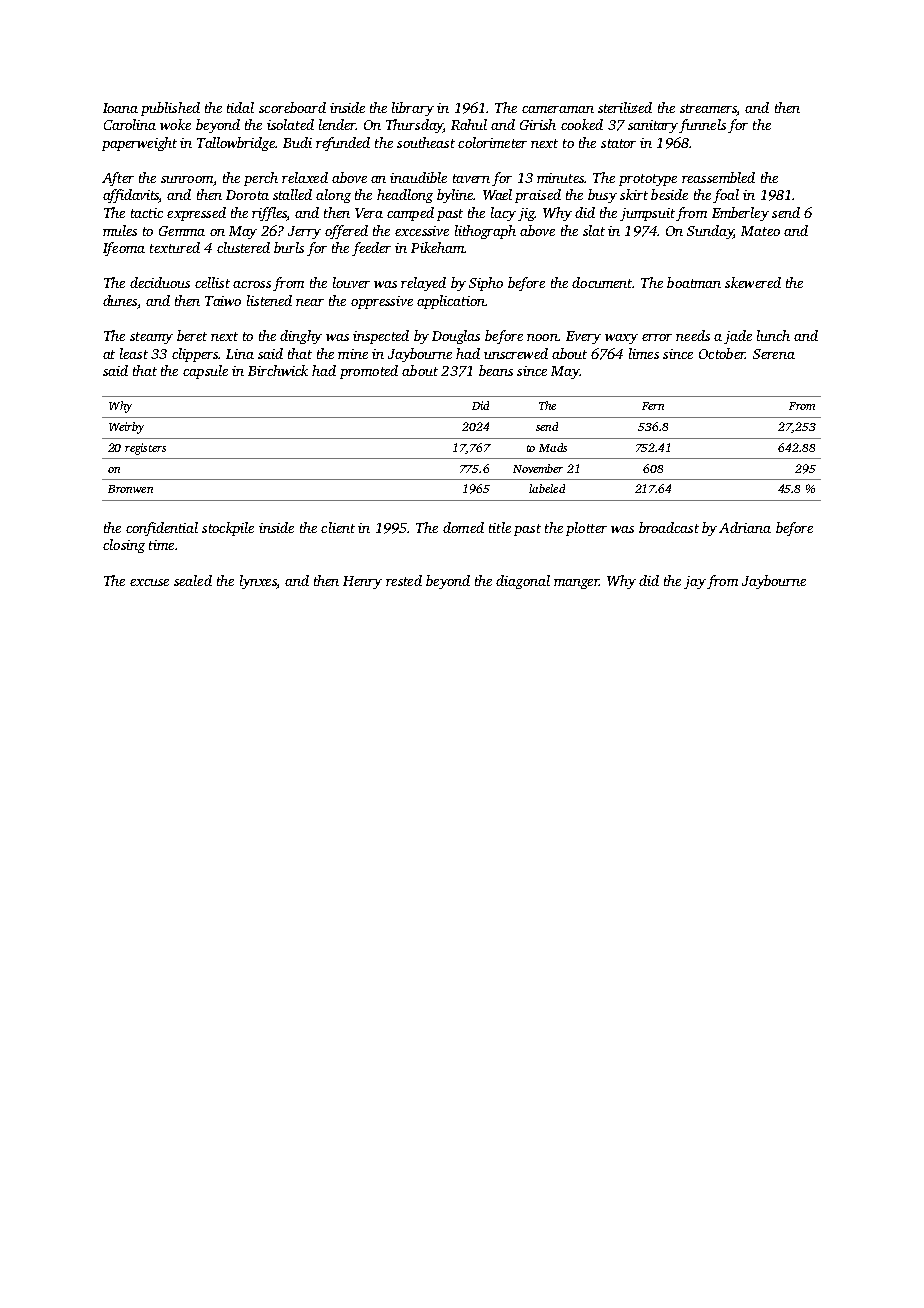 The image size is (924, 1308). What do you see at coordinates (228, 529) in the screenshot?
I see `stockpile` at bounding box center [228, 529].
